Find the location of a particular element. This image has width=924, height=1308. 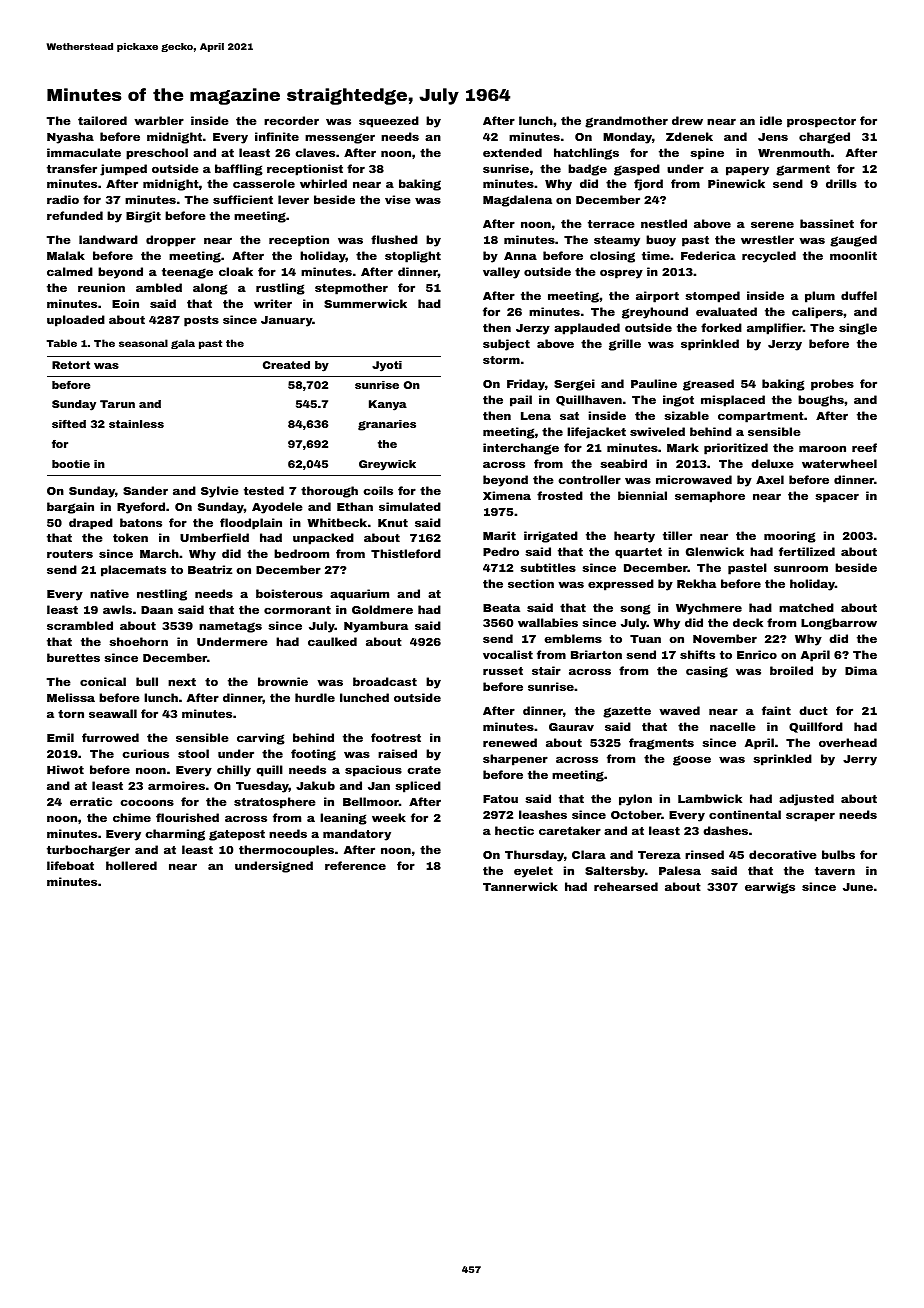

Tannerwick is located at coordinates (520, 886).
